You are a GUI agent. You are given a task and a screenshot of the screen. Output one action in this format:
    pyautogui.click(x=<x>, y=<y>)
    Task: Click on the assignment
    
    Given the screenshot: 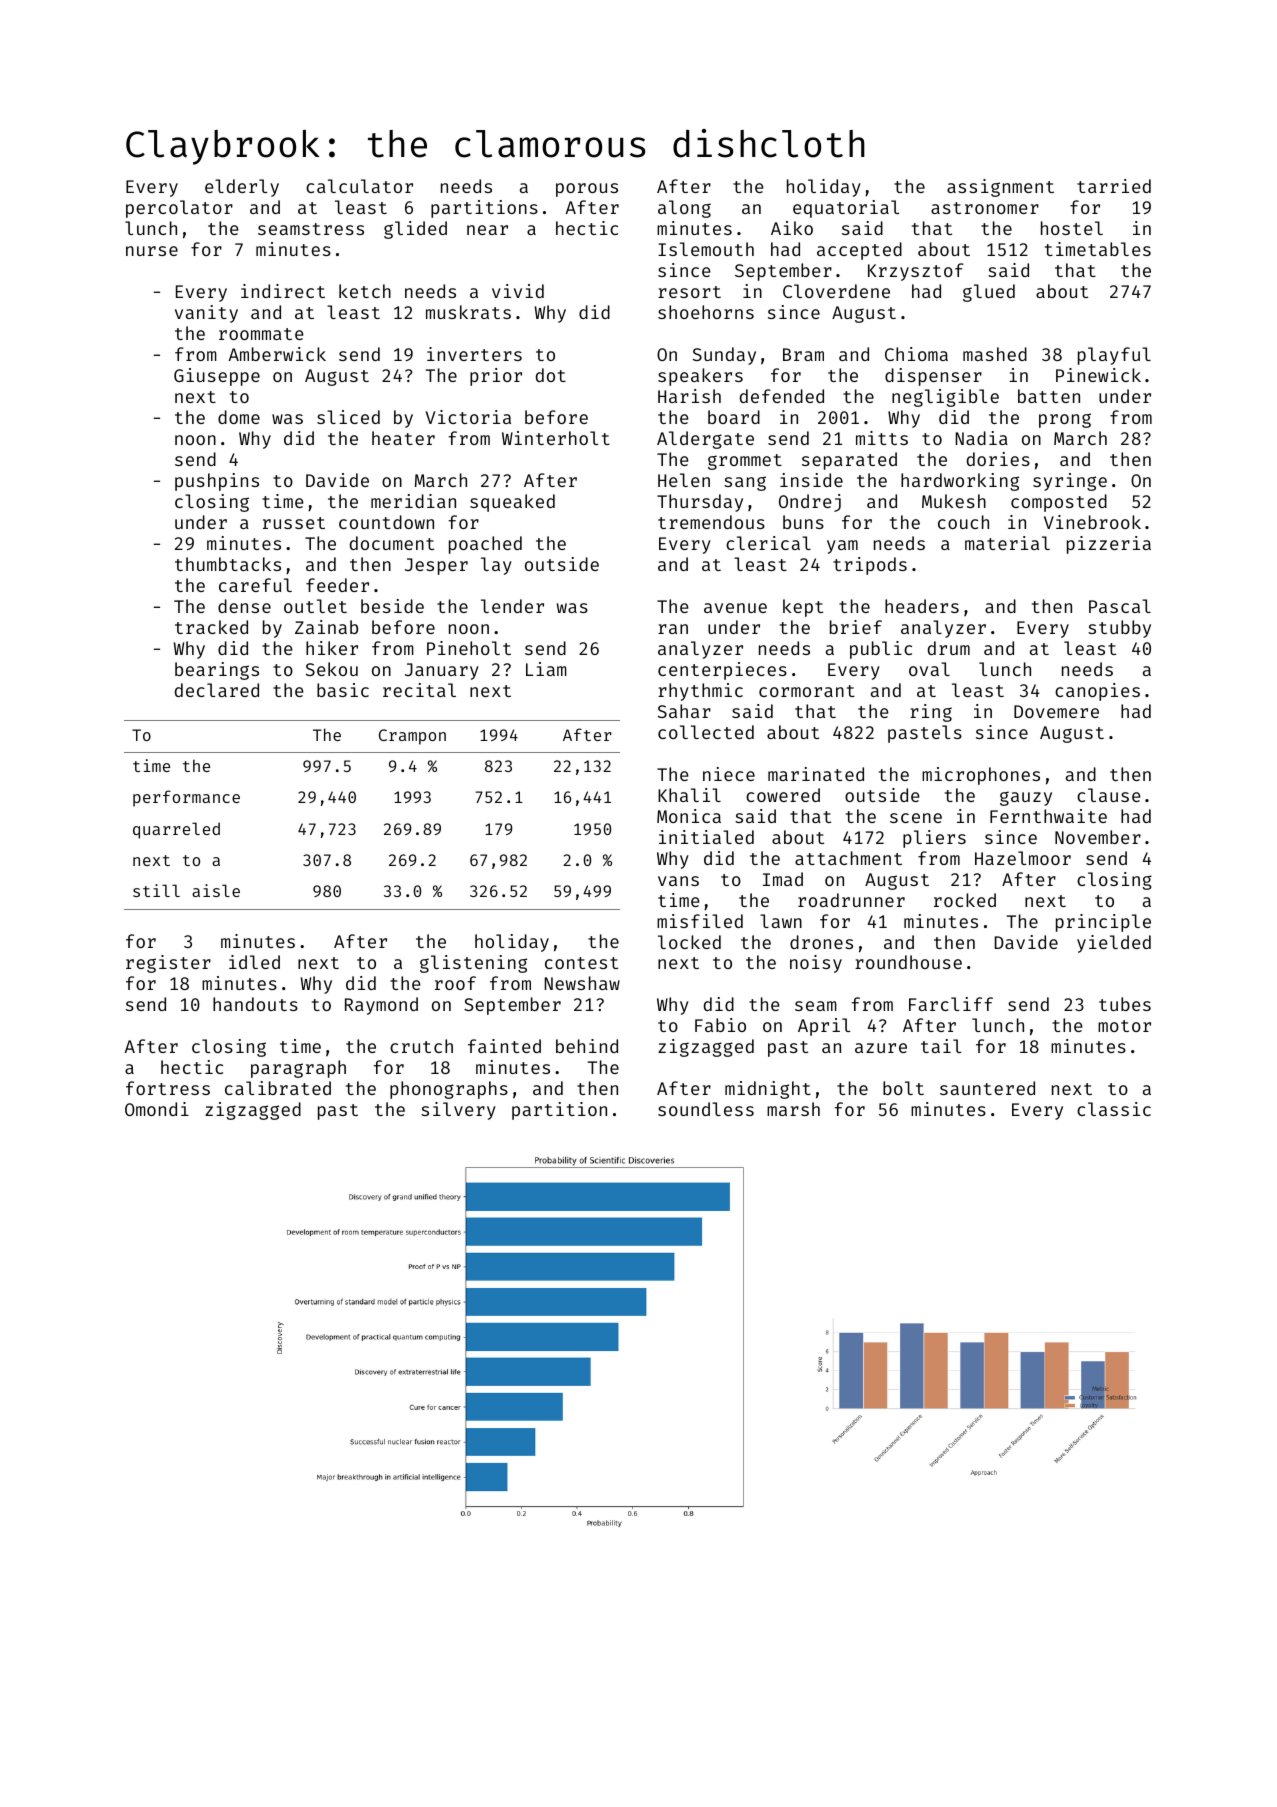 What is the action you would take?
    pyautogui.click(x=1000, y=188)
